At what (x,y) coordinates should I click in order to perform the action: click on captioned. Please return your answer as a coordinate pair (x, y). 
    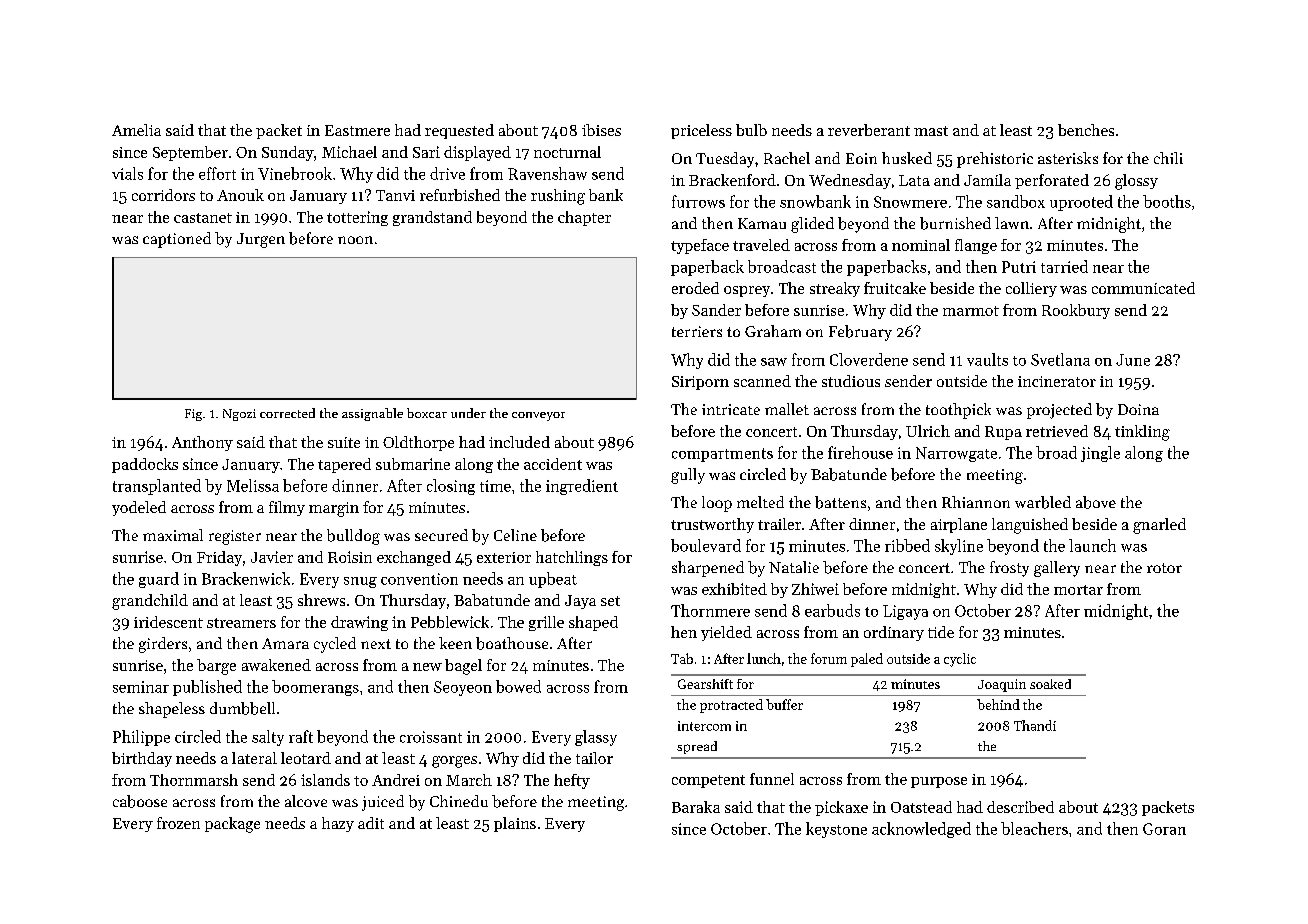
    Looking at the image, I should click on (177, 240).
